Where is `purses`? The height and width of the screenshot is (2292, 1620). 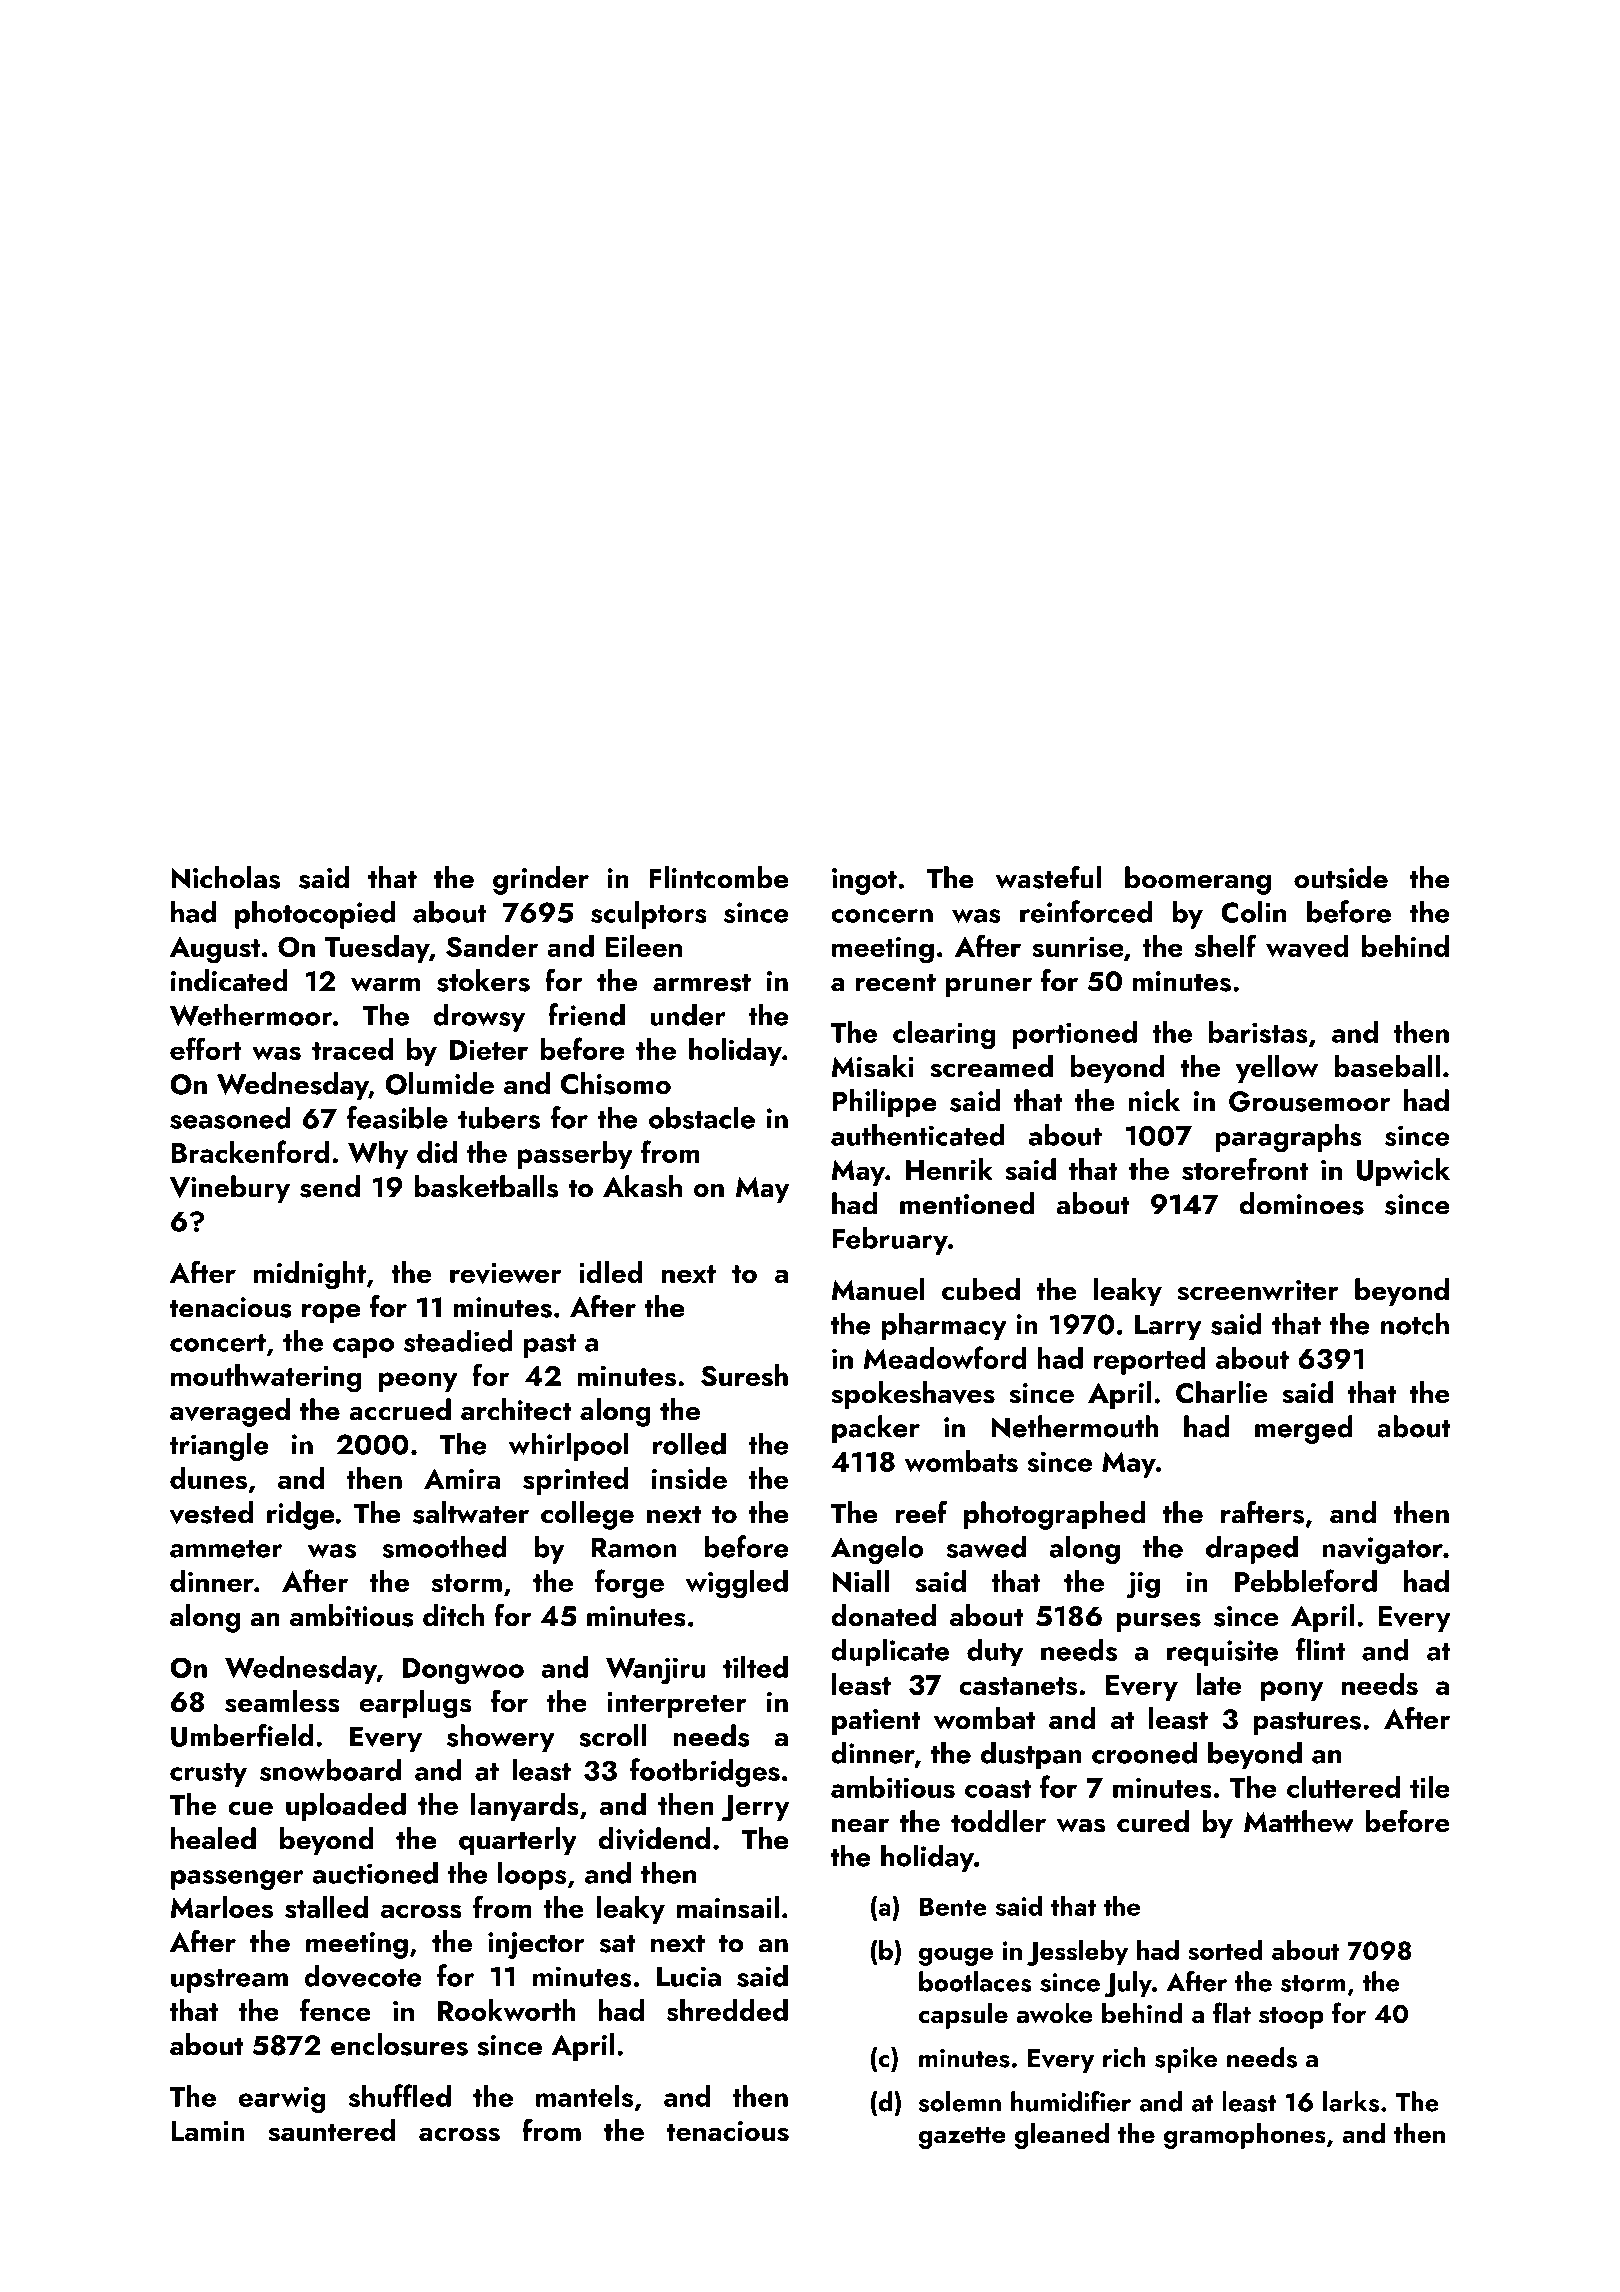
purses is located at coordinates (1158, 1622).
